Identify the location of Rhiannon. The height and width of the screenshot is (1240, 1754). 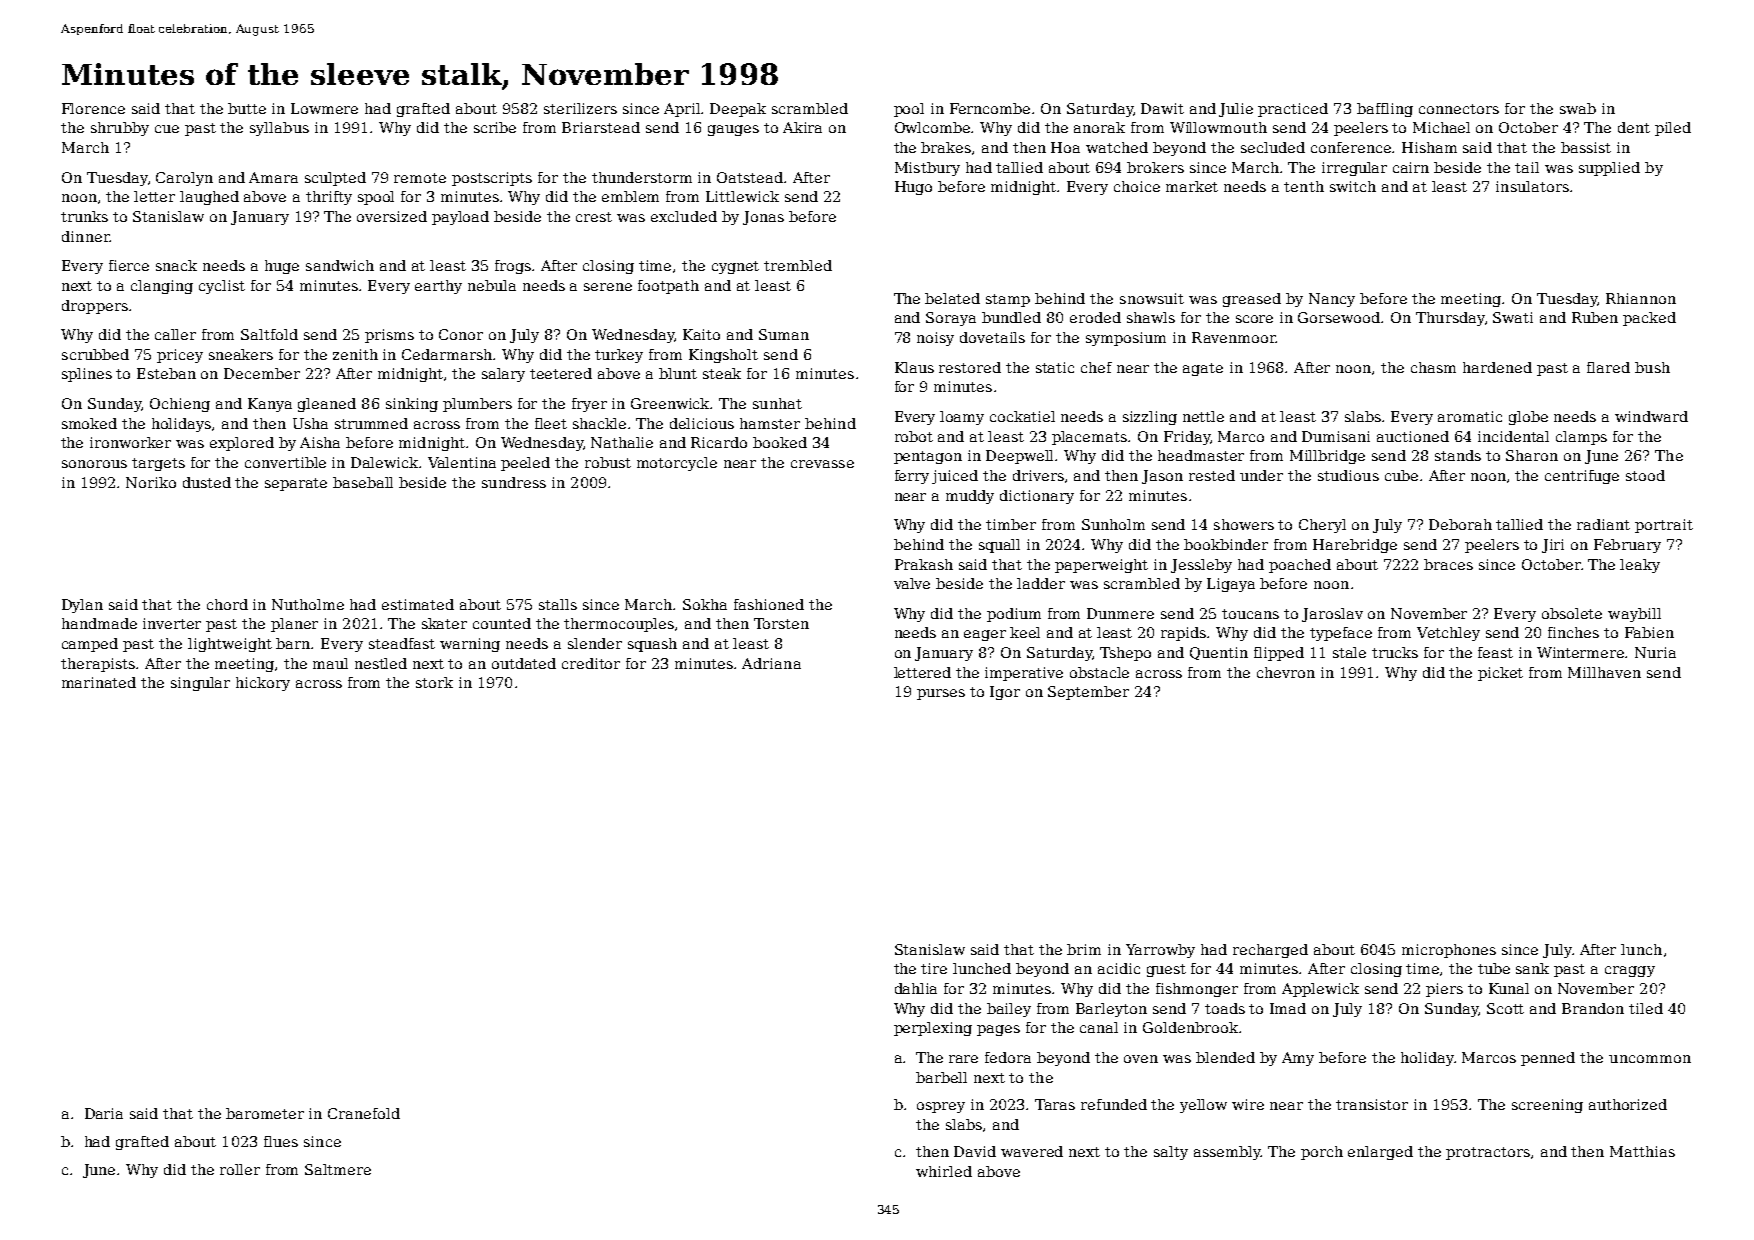
(1641, 298).
